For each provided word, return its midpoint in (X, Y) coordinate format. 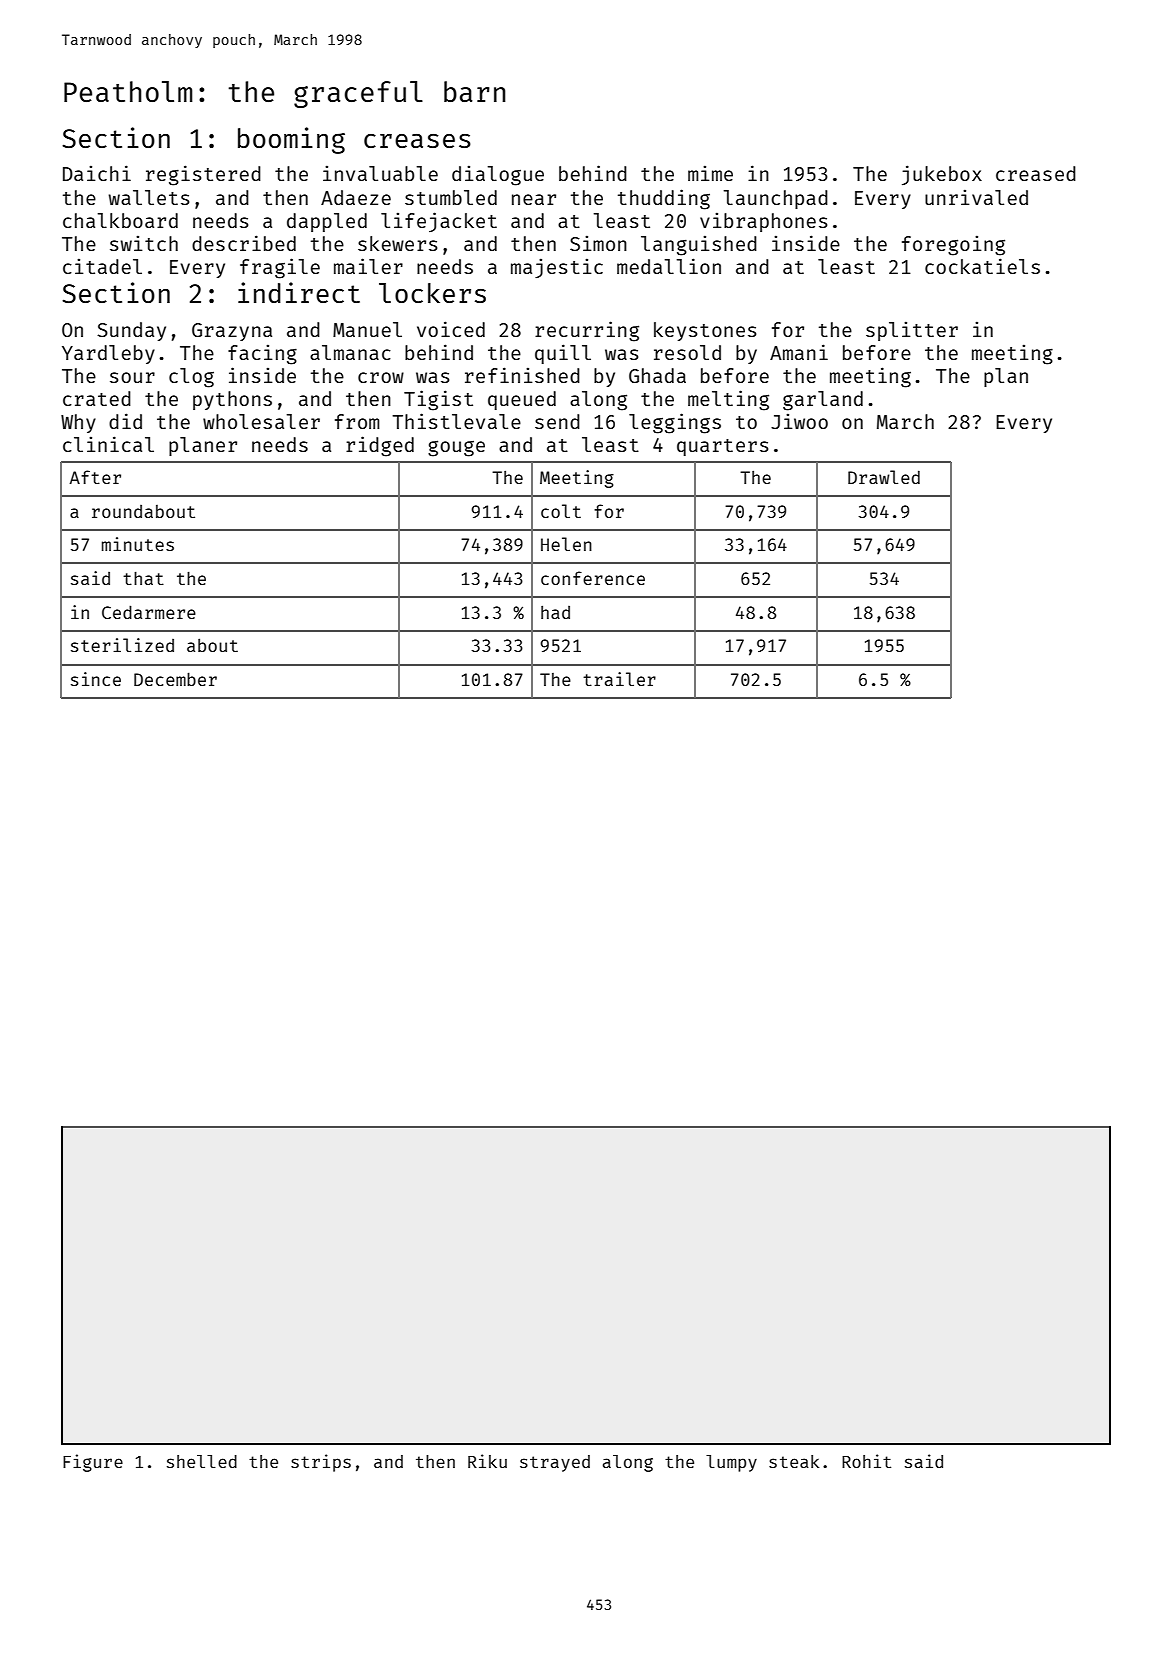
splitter (912, 331)
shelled (202, 1461)
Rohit (866, 1461)
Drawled (884, 477)
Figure (93, 1463)
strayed (555, 1463)
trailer (619, 679)
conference (593, 578)
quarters (722, 447)
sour (132, 377)
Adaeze (356, 197)
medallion (669, 266)
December (175, 679)
